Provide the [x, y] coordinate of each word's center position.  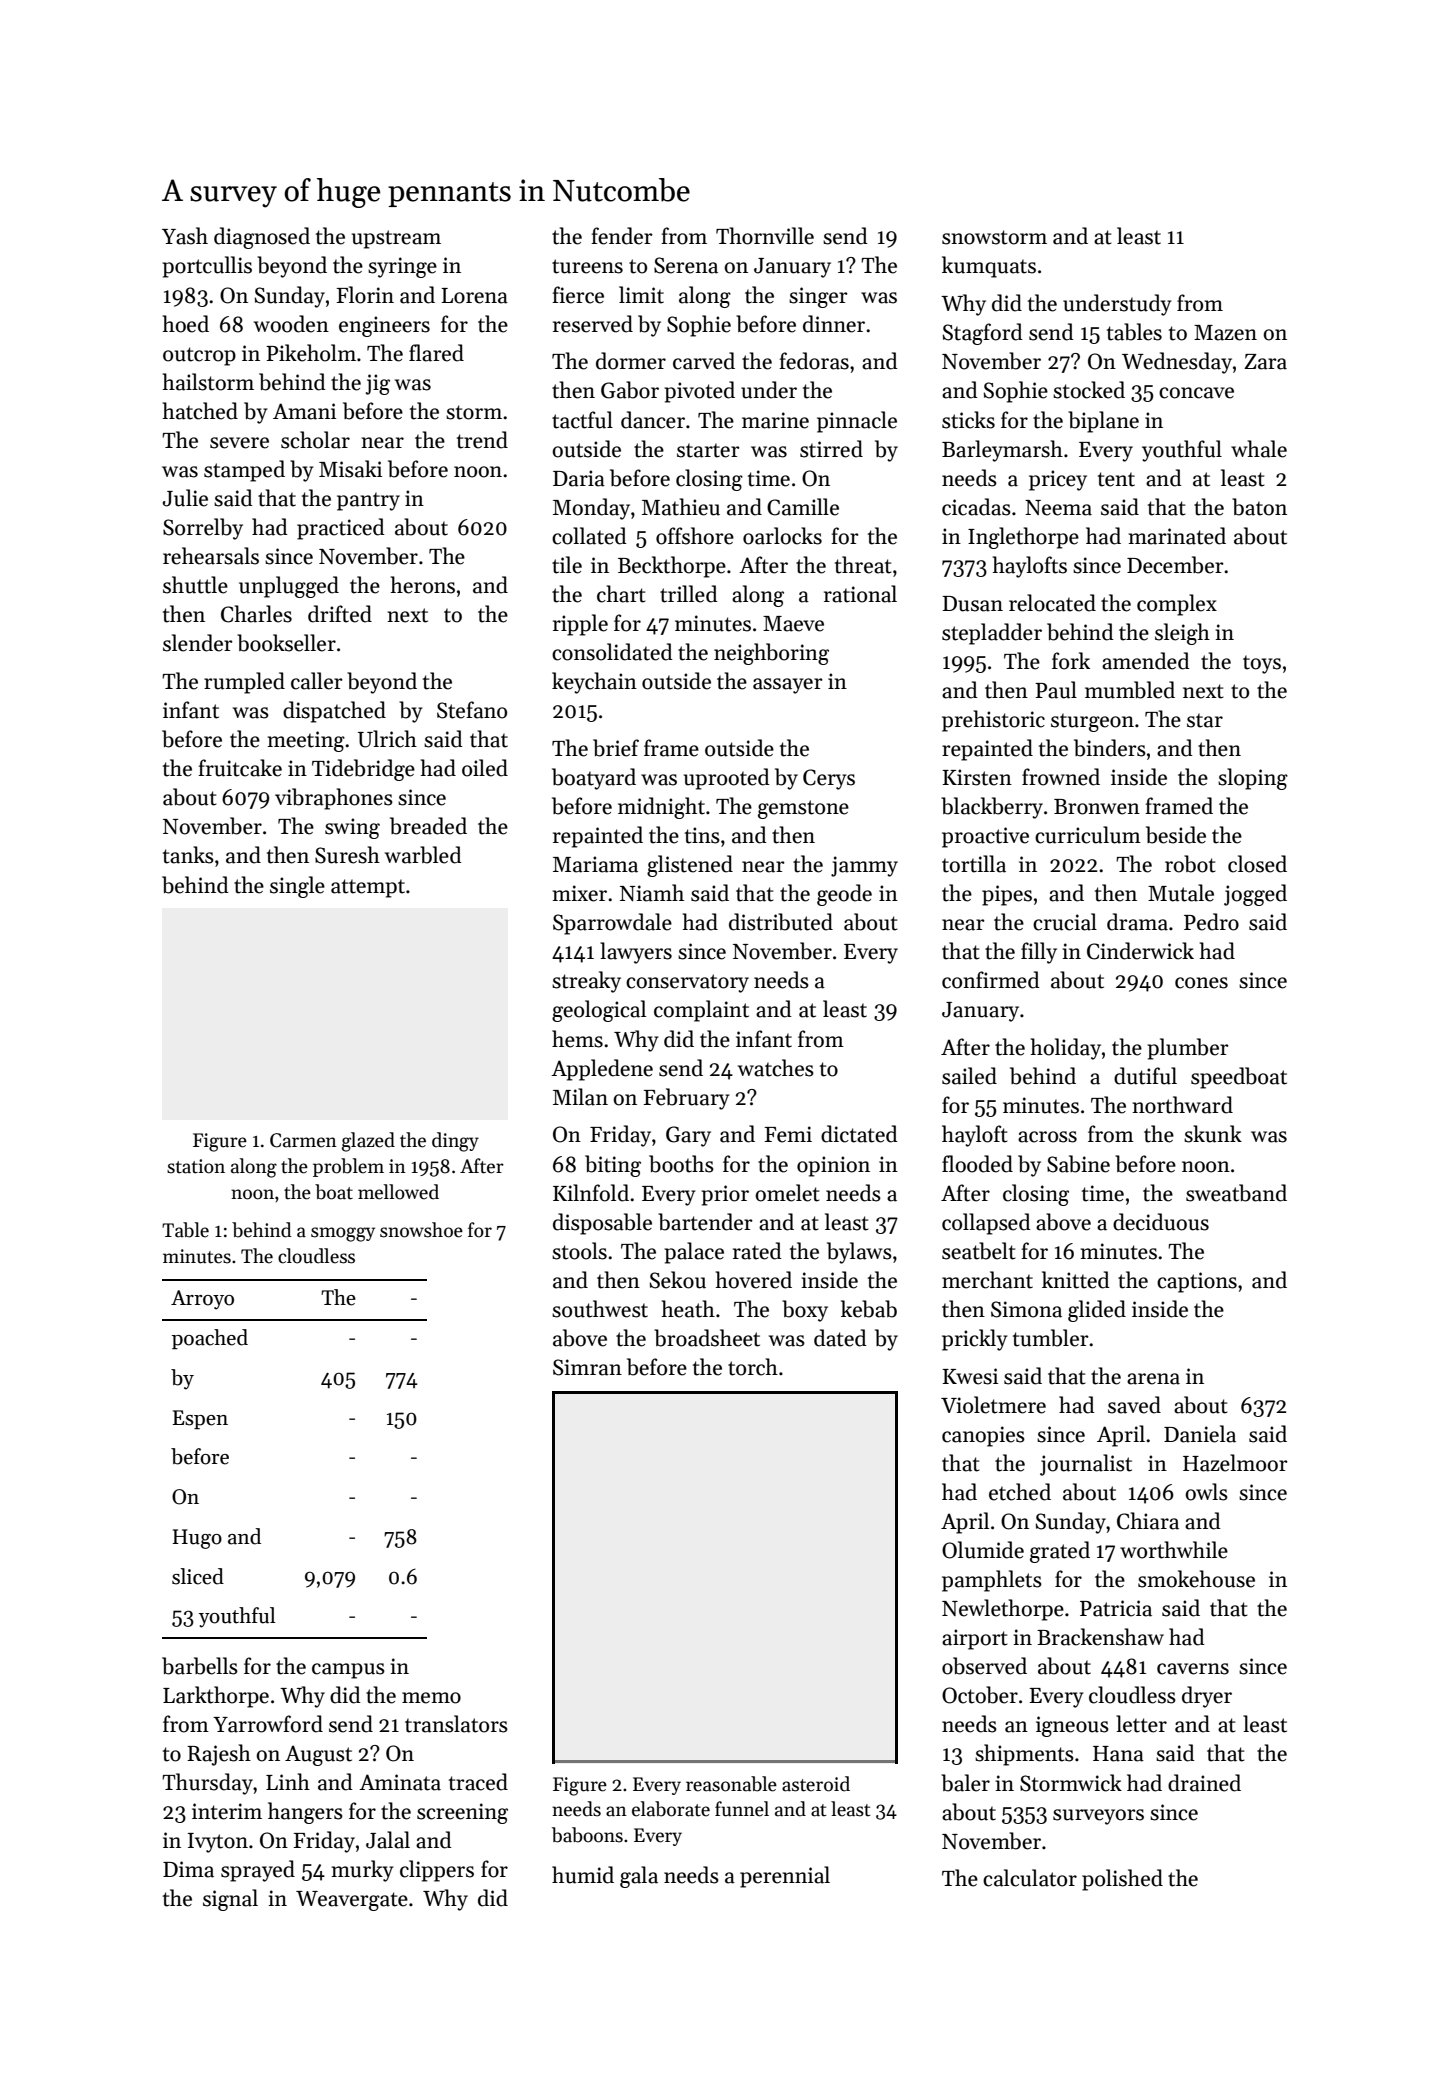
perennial [785, 1877]
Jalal [388, 1840]
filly [1039, 953]
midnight [661, 808]
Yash [185, 236]
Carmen [303, 1140]
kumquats [989, 267]
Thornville [765, 236]
